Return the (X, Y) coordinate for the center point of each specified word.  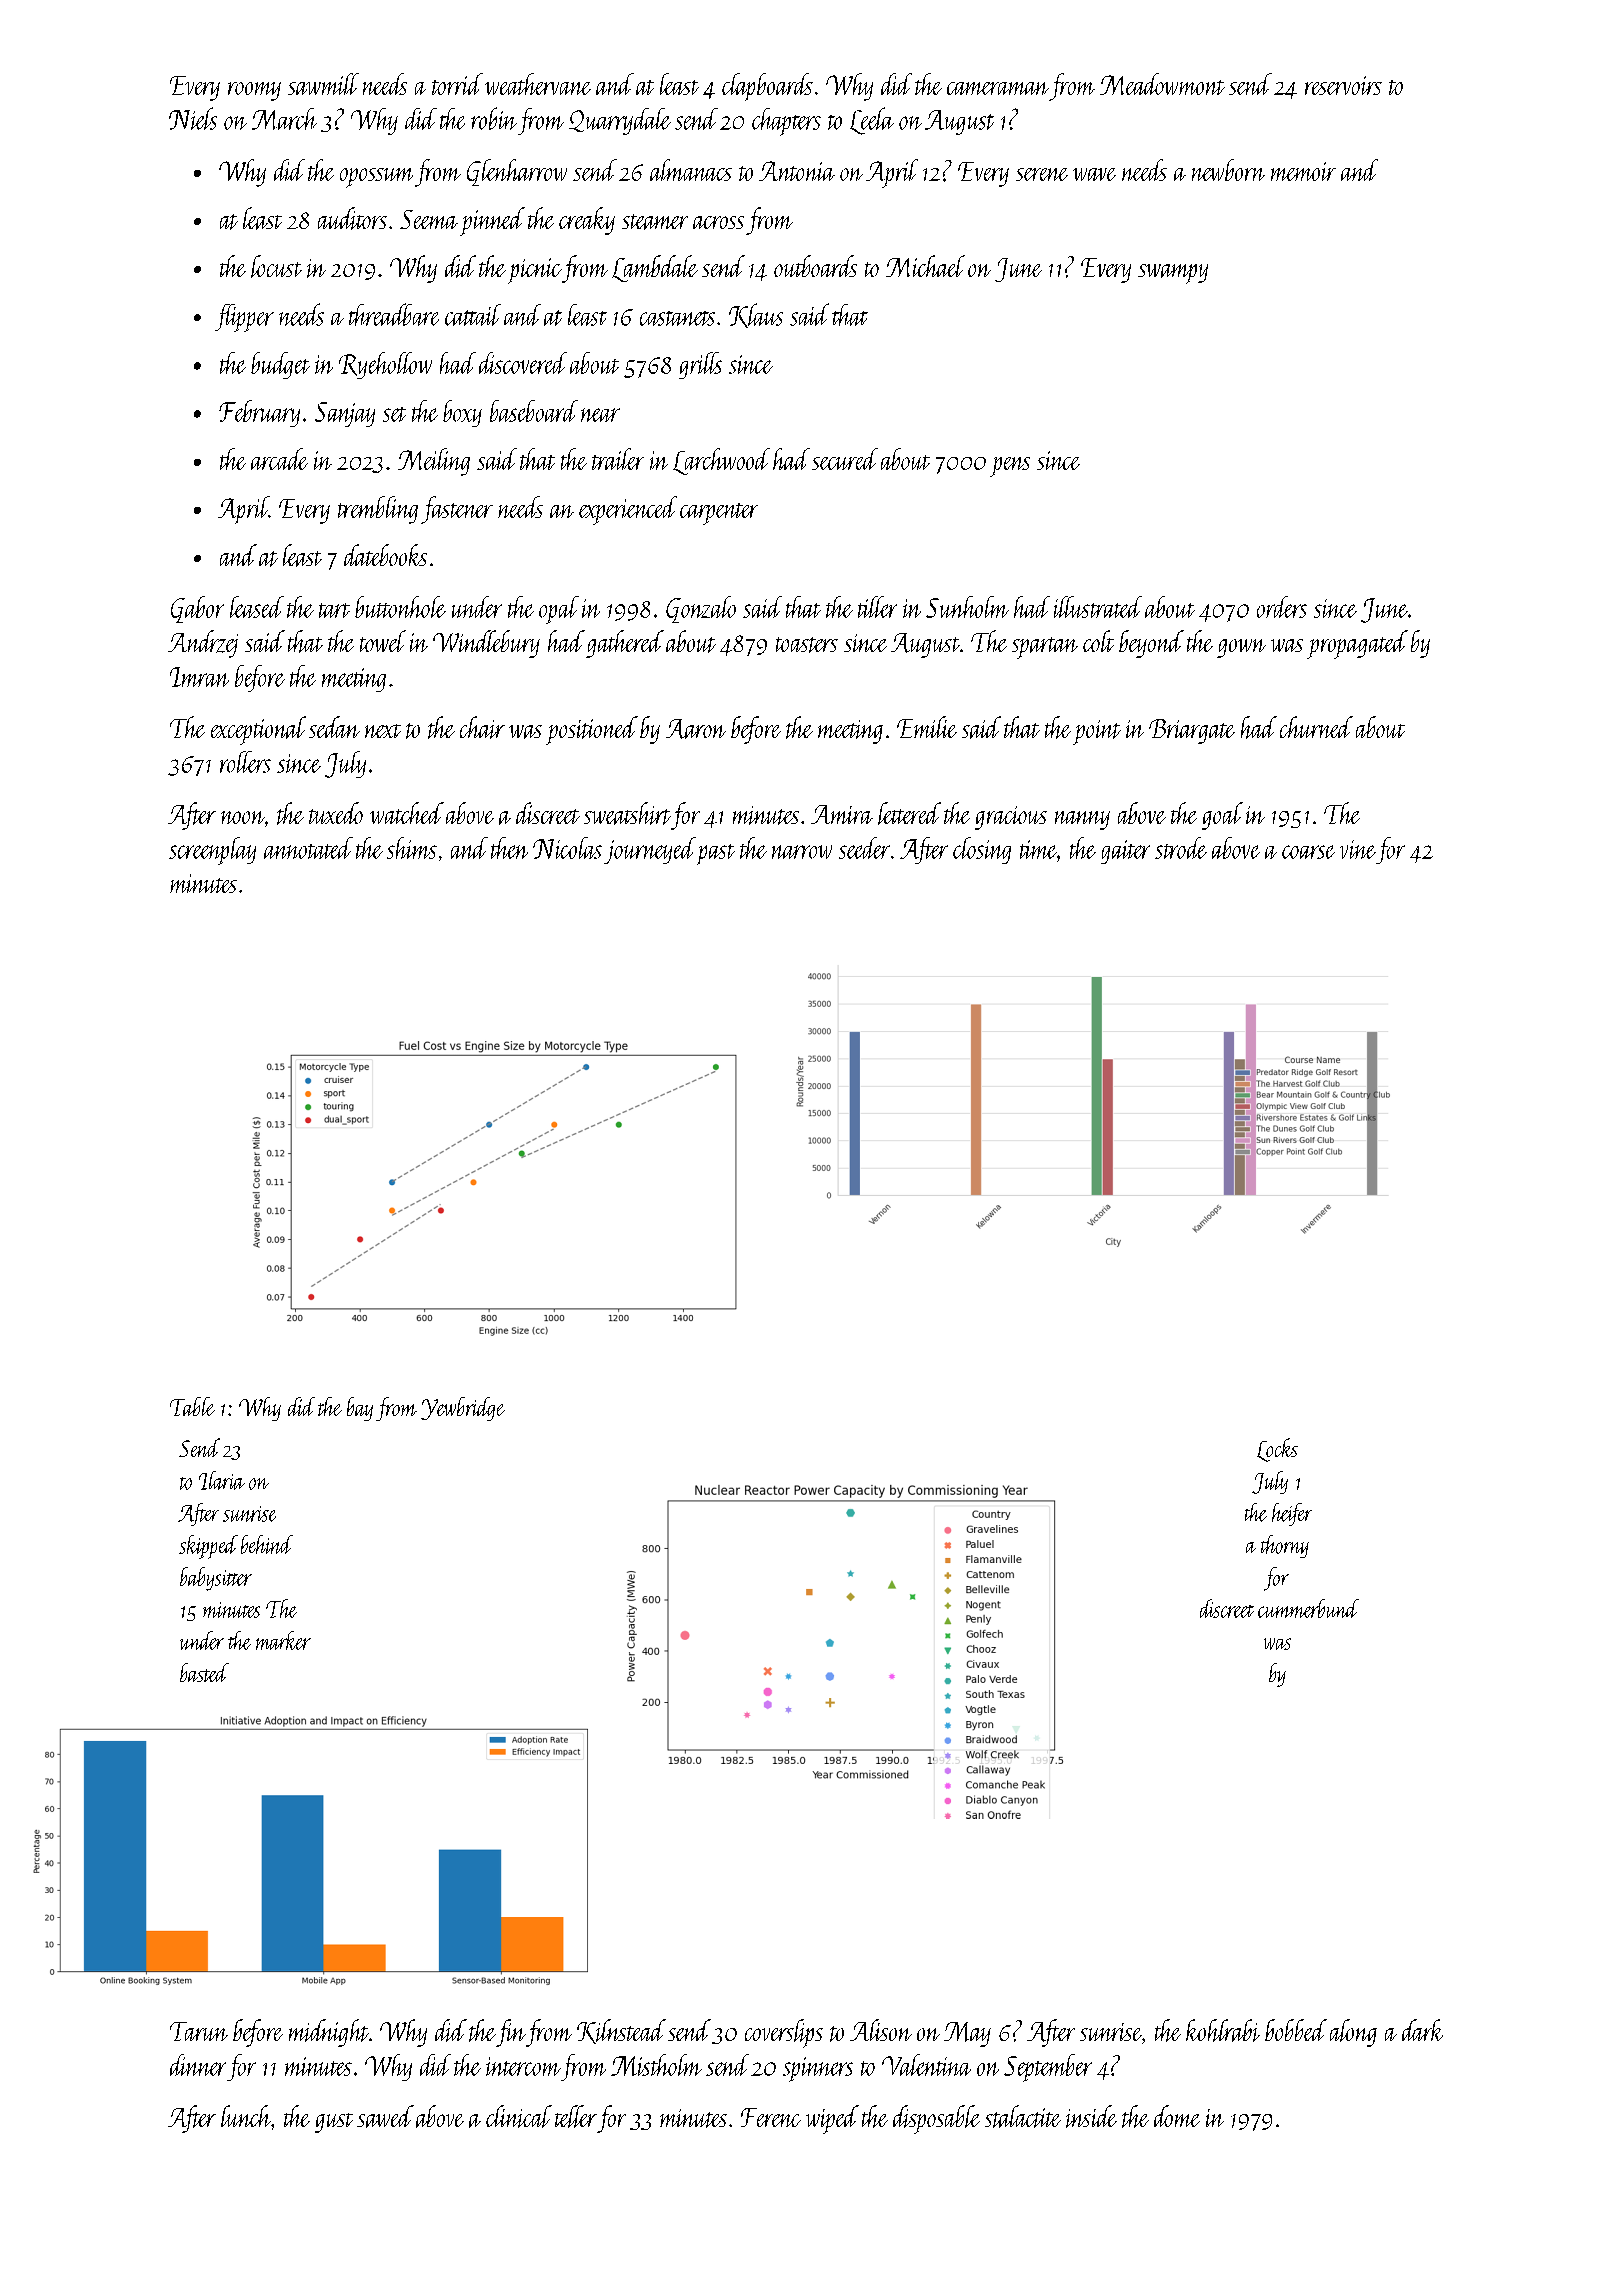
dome (1177, 2116)
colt (1098, 641)
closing (982, 850)
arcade (279, 459)
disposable (936, 2119)
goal (1222, 816)
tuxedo (336, 813)
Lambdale (655, 268)
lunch (246, 2116)
